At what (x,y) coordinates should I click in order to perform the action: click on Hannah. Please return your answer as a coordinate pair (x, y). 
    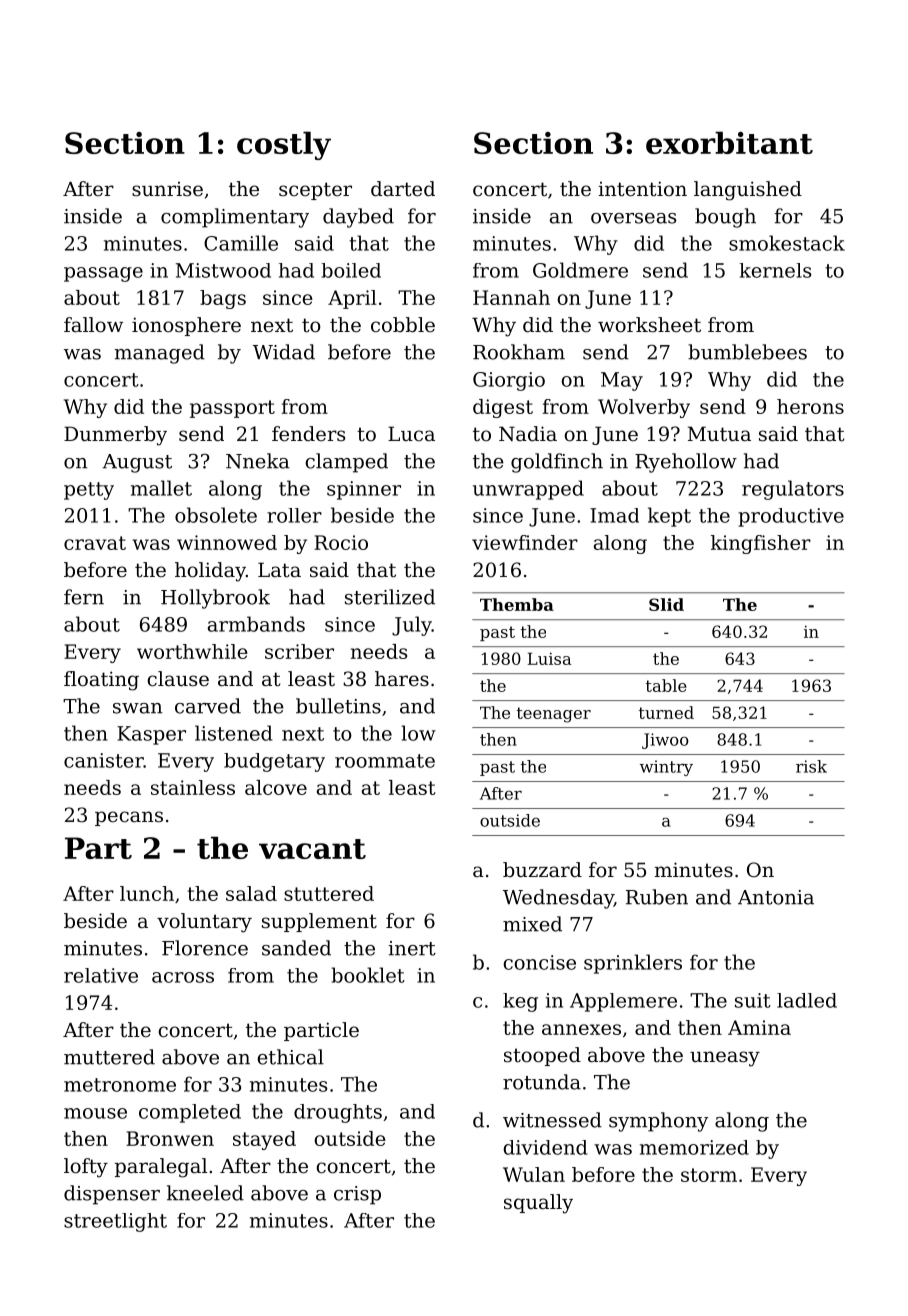
    Looking at the image, I should click on (511, 297).
